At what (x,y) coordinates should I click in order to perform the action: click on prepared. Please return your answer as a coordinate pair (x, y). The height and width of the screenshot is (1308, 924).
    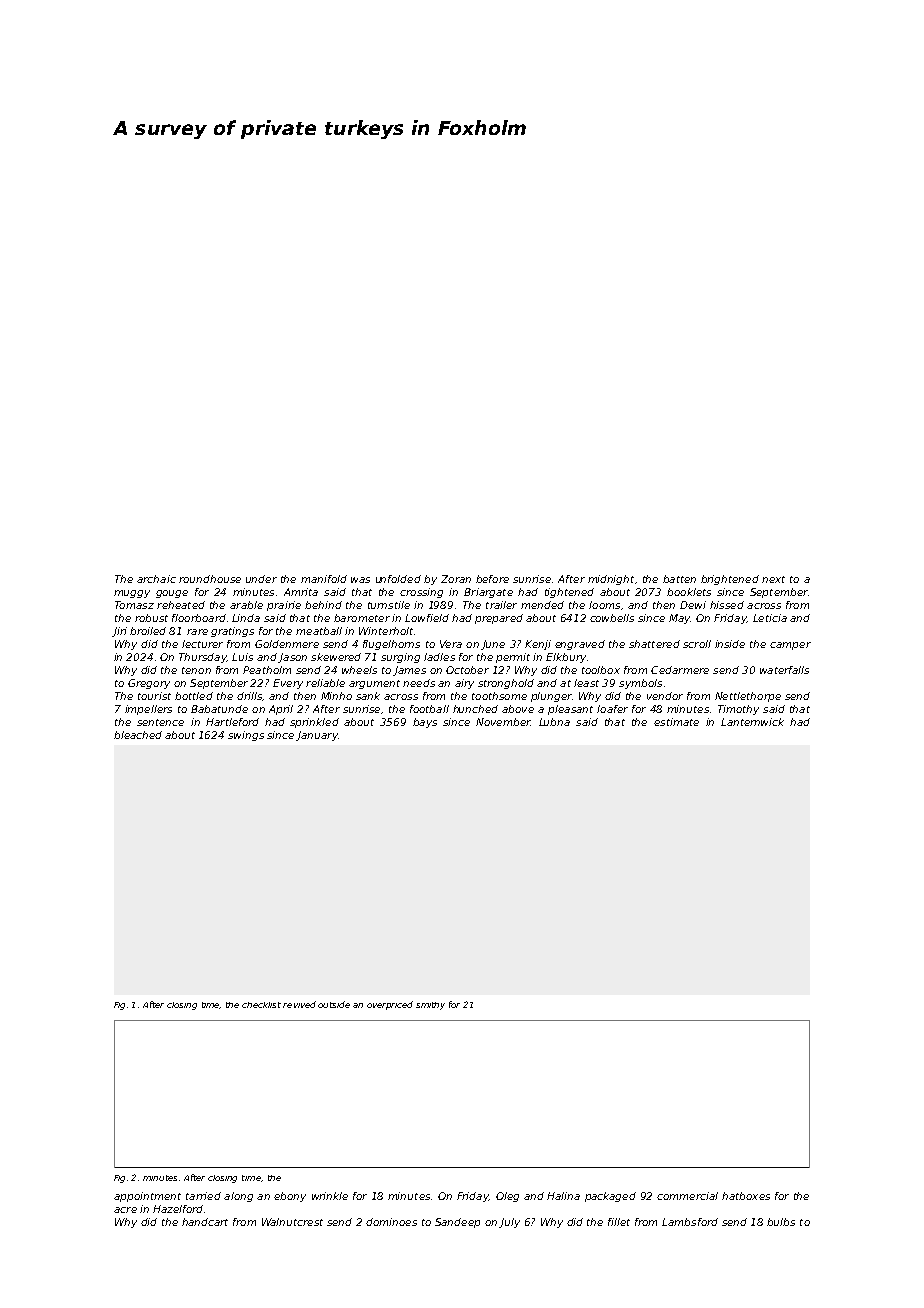
    Looking at the image, I should click on (499, 619).
